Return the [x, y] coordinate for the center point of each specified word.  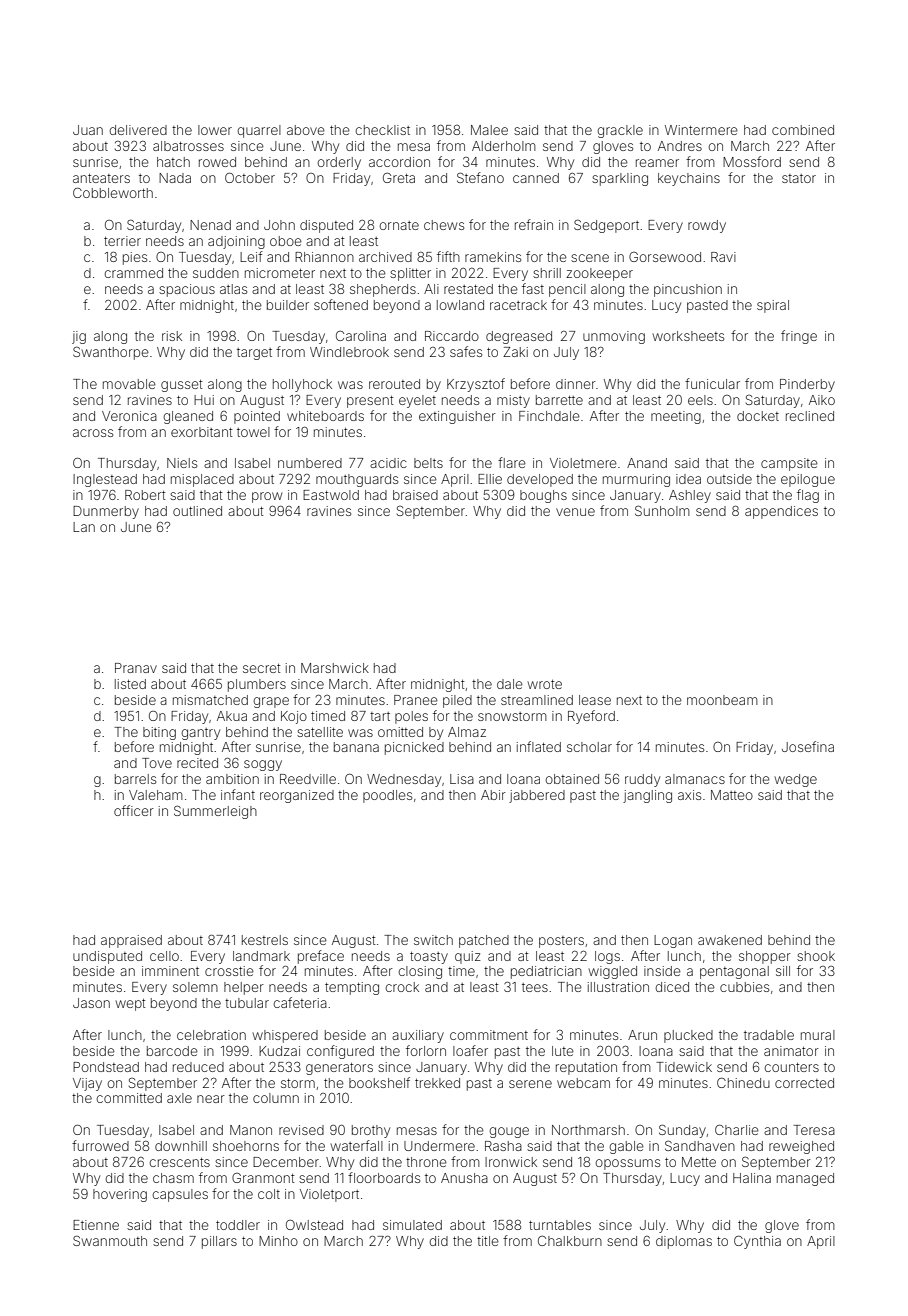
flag [808, 496]
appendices [781, 512]
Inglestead [105, 480]
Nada [175, 178]
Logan [673, 941]
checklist [383, 130]
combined [803, 130]
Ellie [490, 479]
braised [415, 495]
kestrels [265, 940]
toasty [429, 958]
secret [262, 668]
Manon [251, 1130]
